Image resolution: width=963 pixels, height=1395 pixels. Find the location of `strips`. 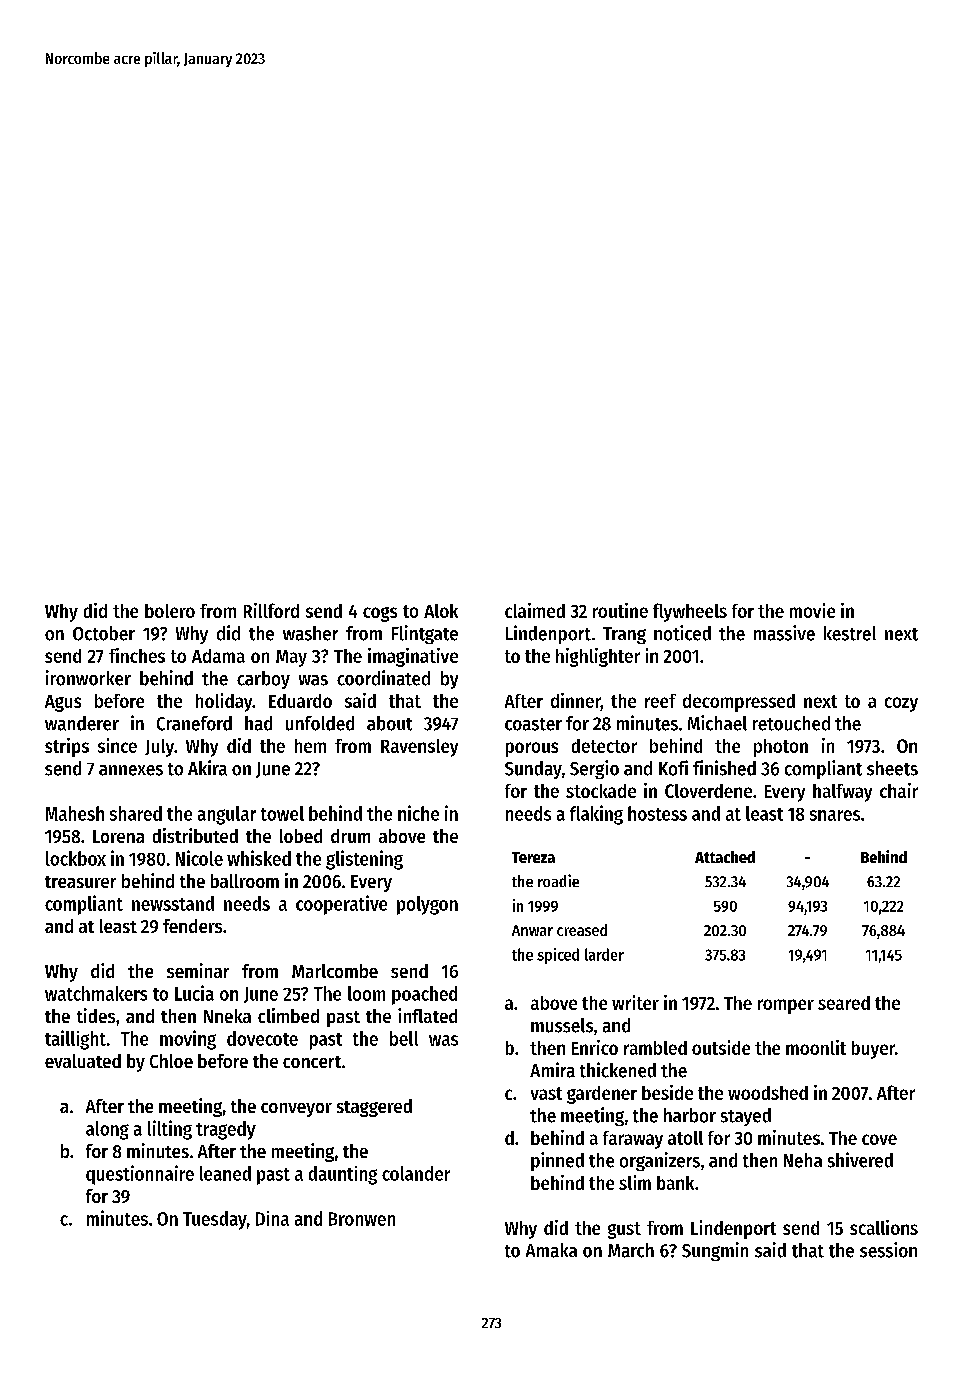

strips is located at coordinates (67, 747).
